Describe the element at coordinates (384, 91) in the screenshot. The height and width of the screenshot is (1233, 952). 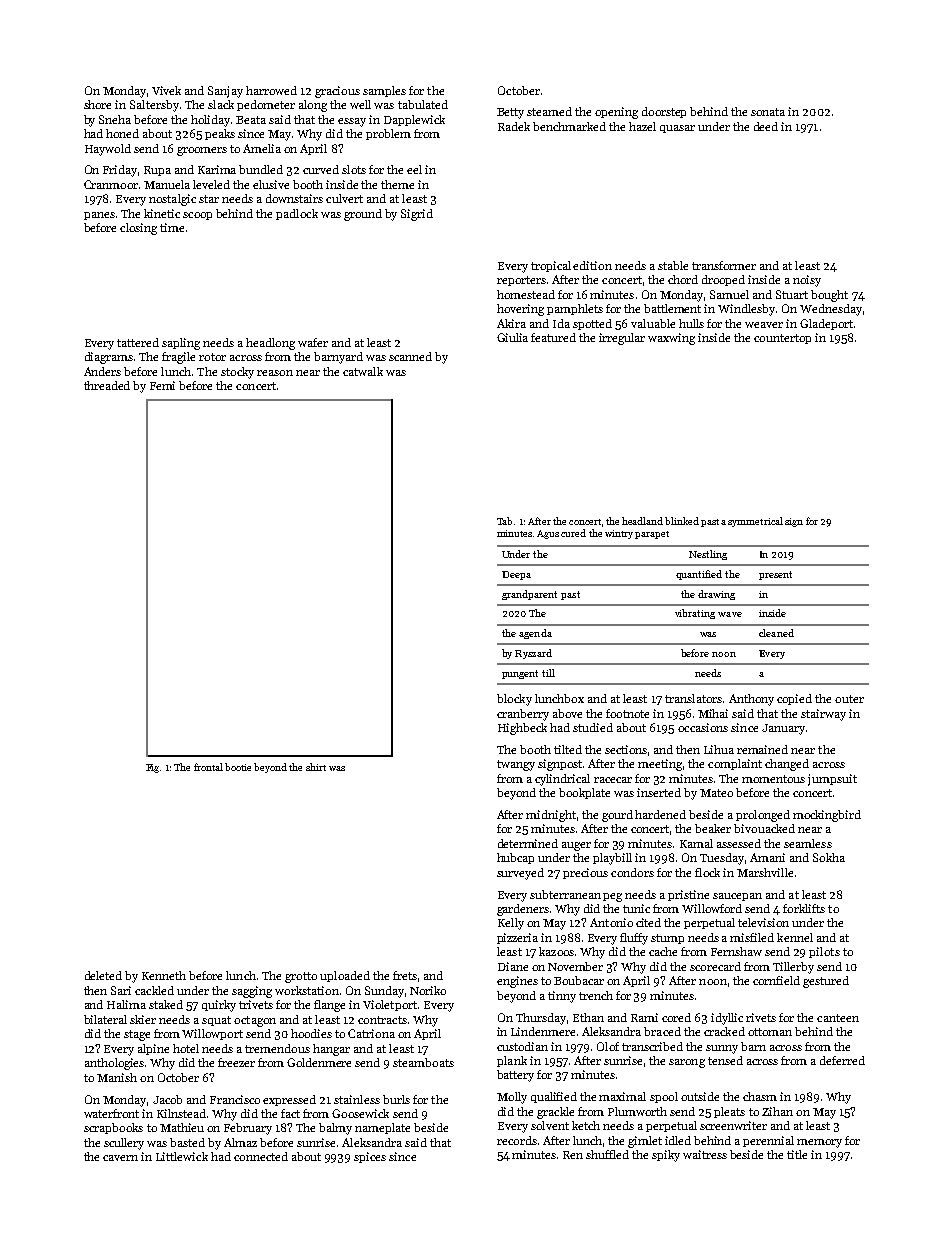
I see `samples` at that location.
